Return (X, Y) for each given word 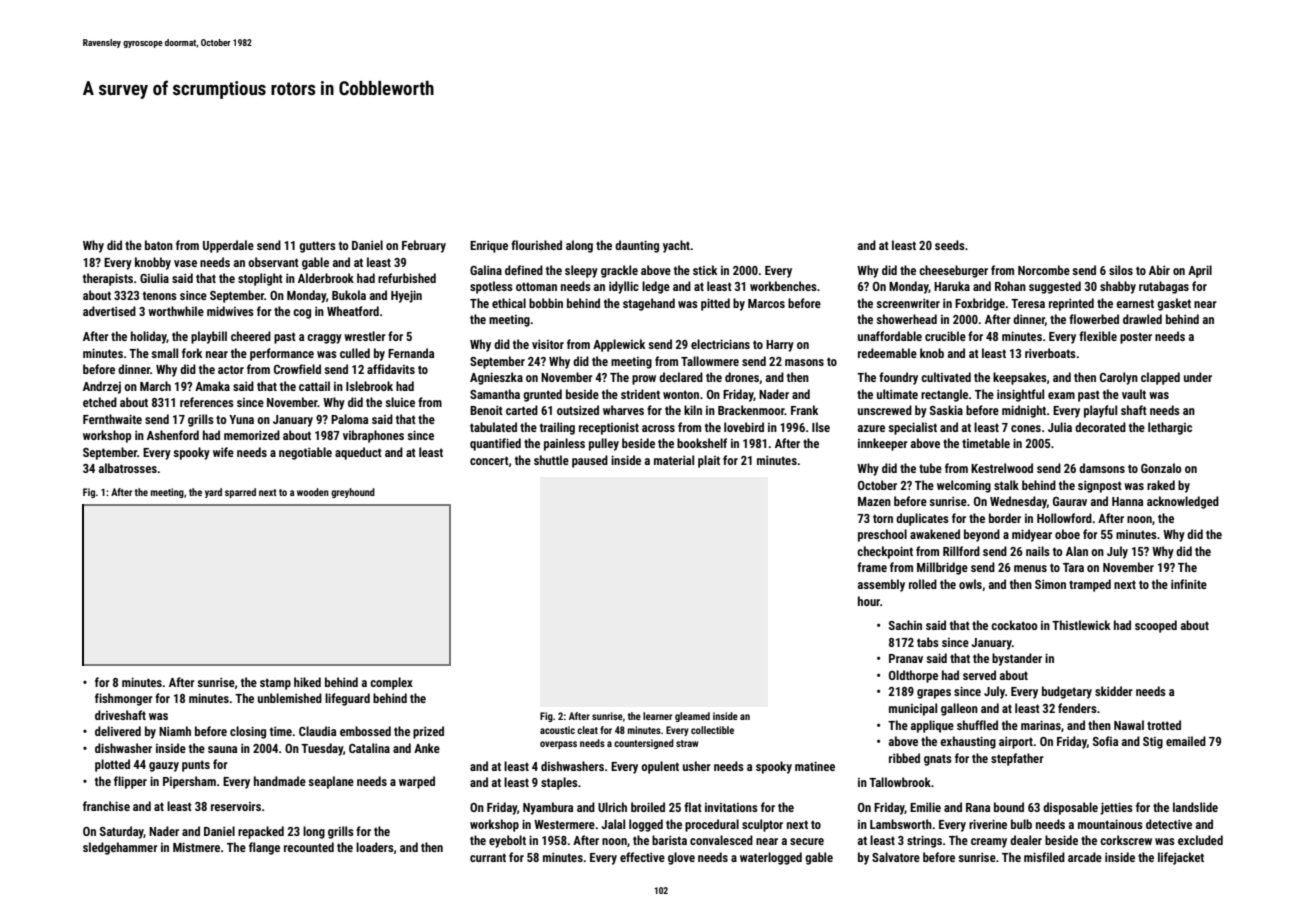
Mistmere (196, 847)
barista (669, 840)
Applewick (619, 345)
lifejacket (1181, 858)
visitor (548, 344)
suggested (1055, 287)
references (207, 402)
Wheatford (353, 311)
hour (869, 601)
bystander (1017, 659)
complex (391, 683)
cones (1026, 428)
